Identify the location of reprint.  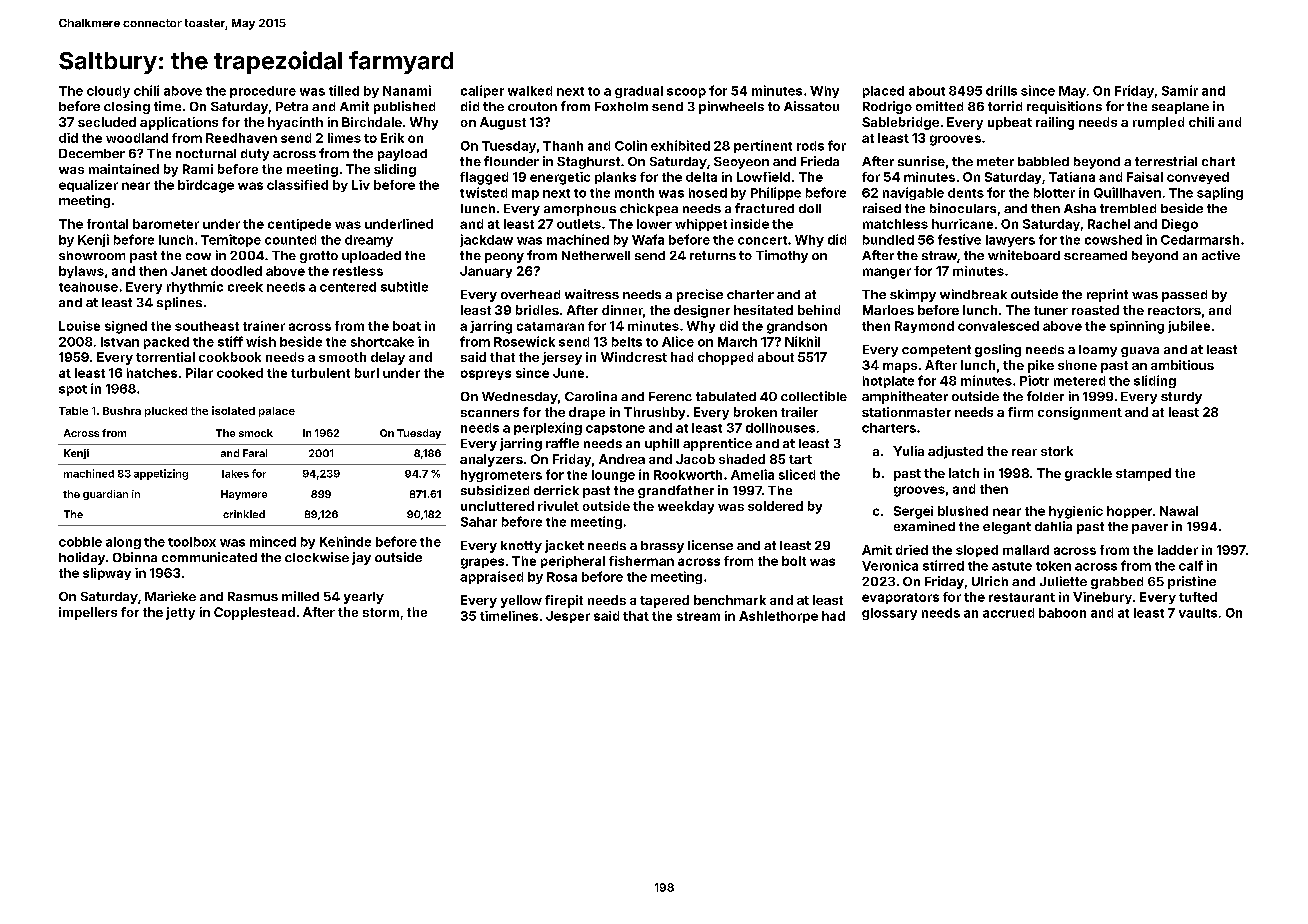
(1107, 295).
